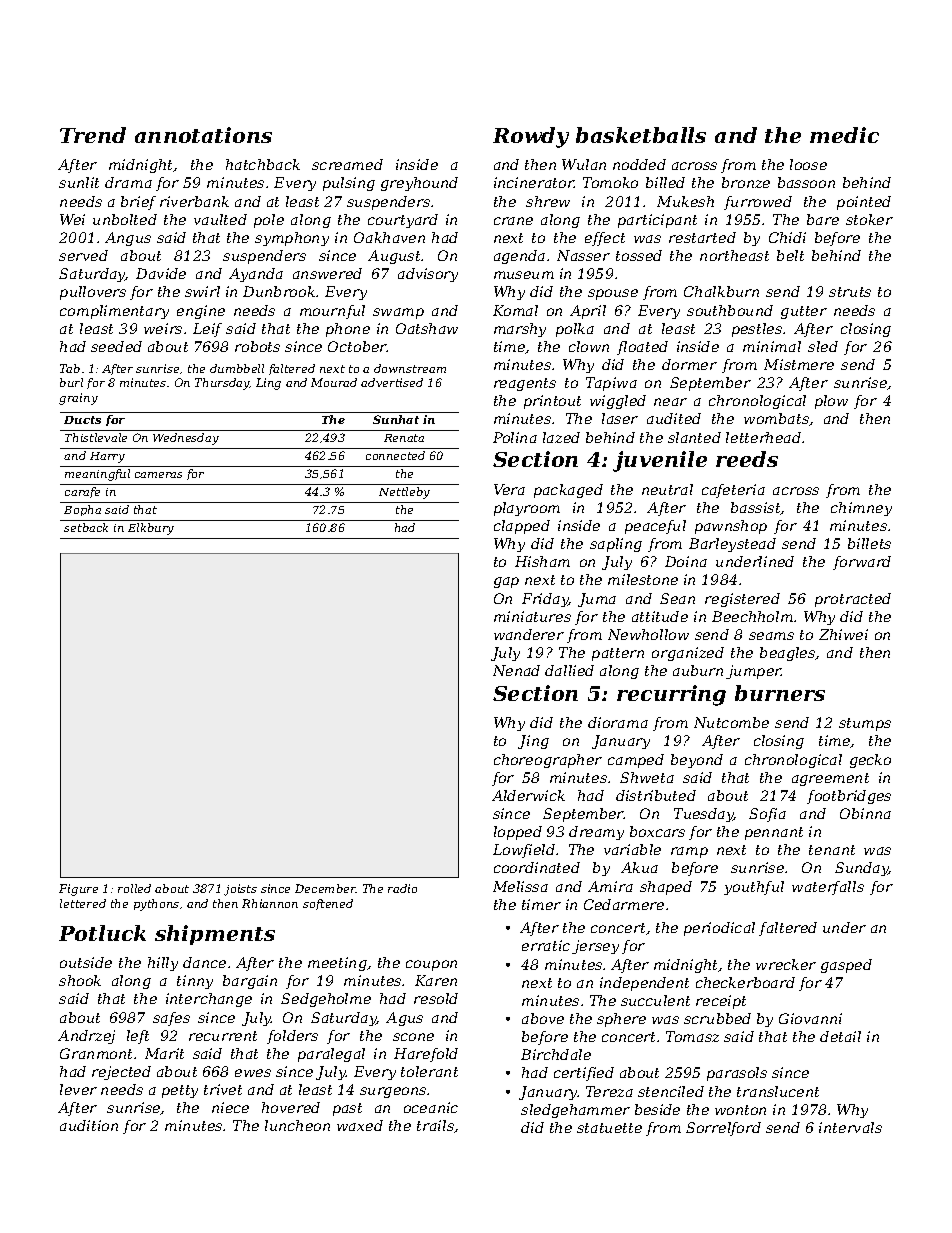 Image resolution: width=952 pixels, height=1233 pixels. What do you see at coordinates (256, 275) in the document?
I see `Ayanda` at bounding box center [256, 275].
